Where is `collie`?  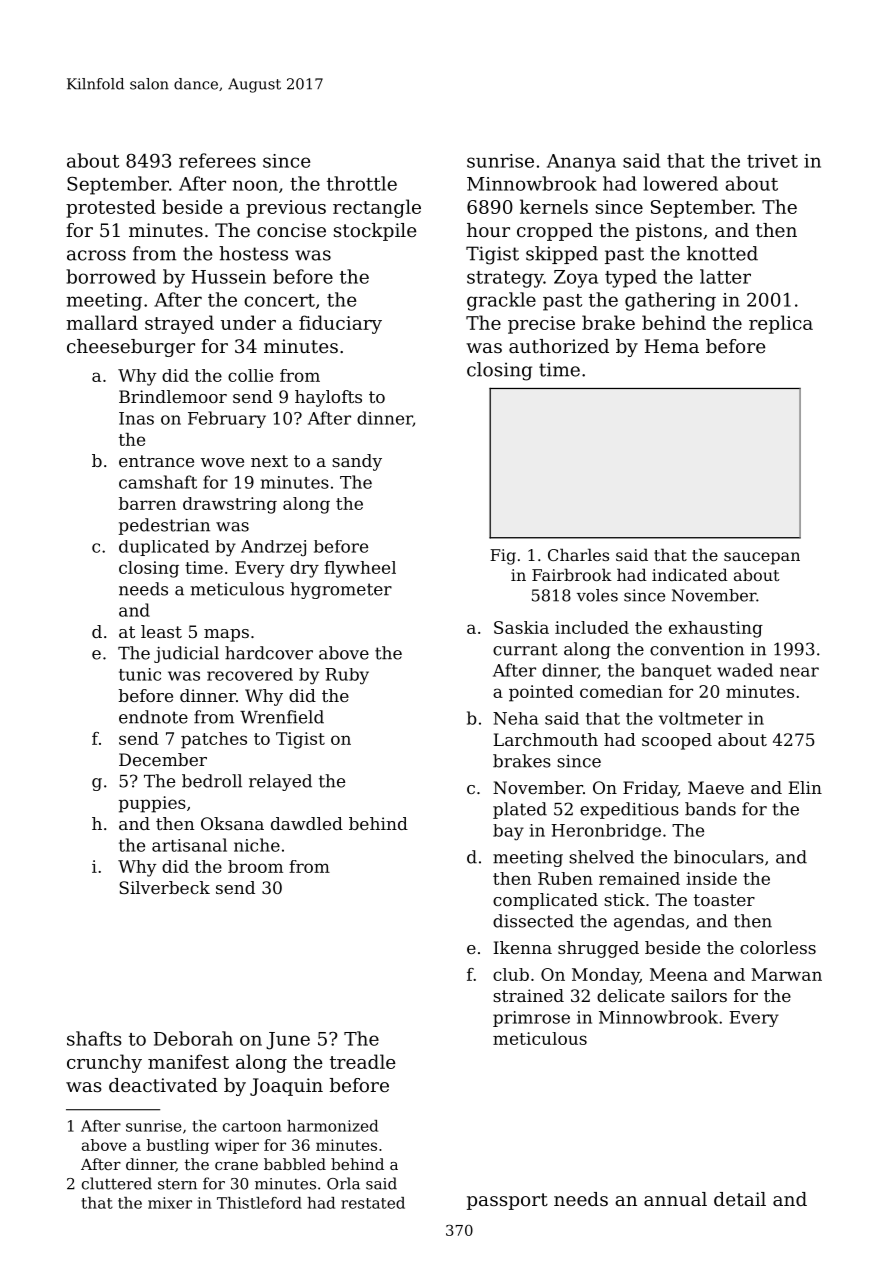 collie is located at coordinates (250, 375).
